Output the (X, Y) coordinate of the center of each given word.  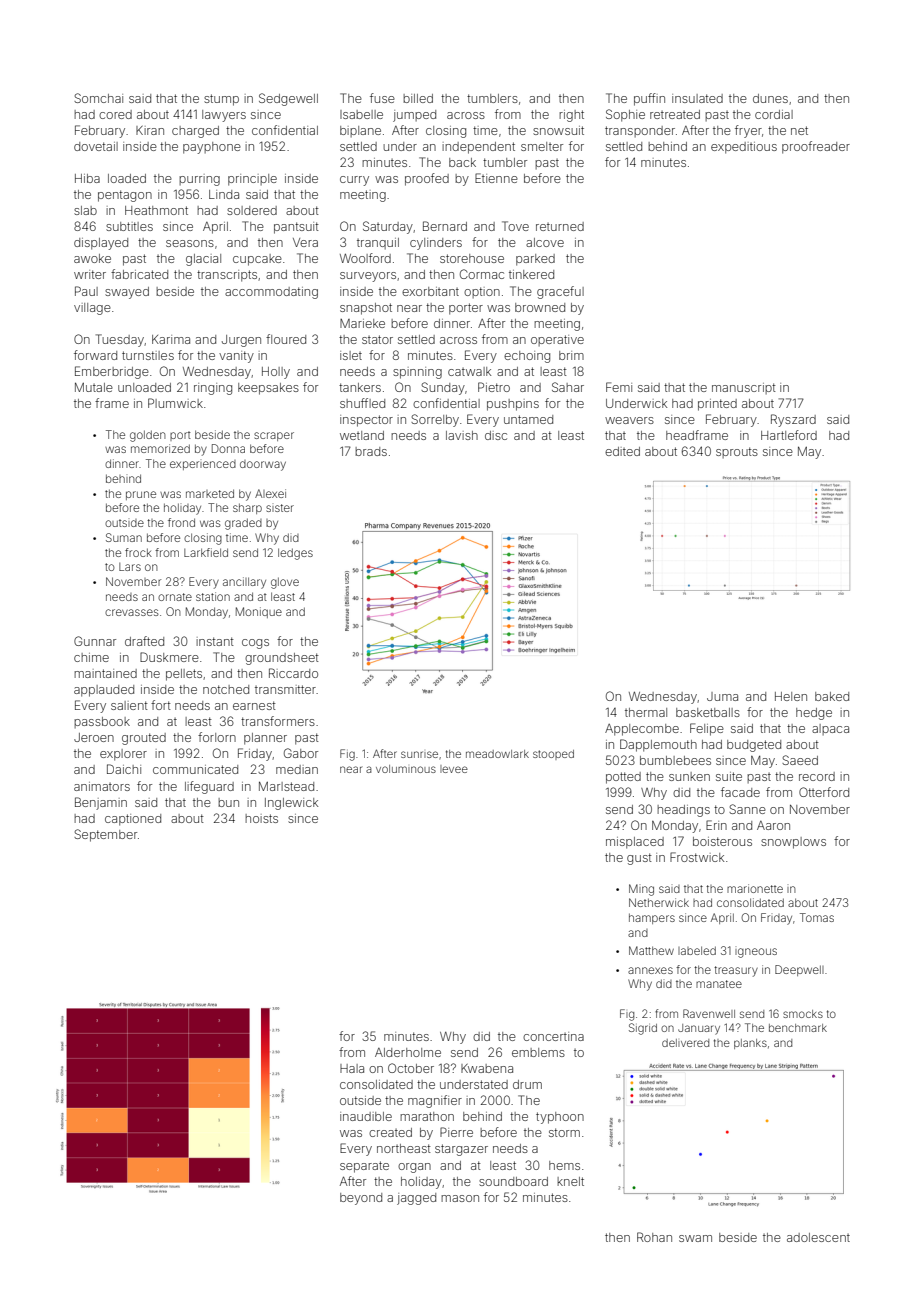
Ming (641, 890)
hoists (261, 818)
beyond (361, 1199)
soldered (252, 210)
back (462, 162)
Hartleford (789, 435)
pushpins (513, 405)
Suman (124, 537)
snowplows (793, 843)
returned (560, 226)
